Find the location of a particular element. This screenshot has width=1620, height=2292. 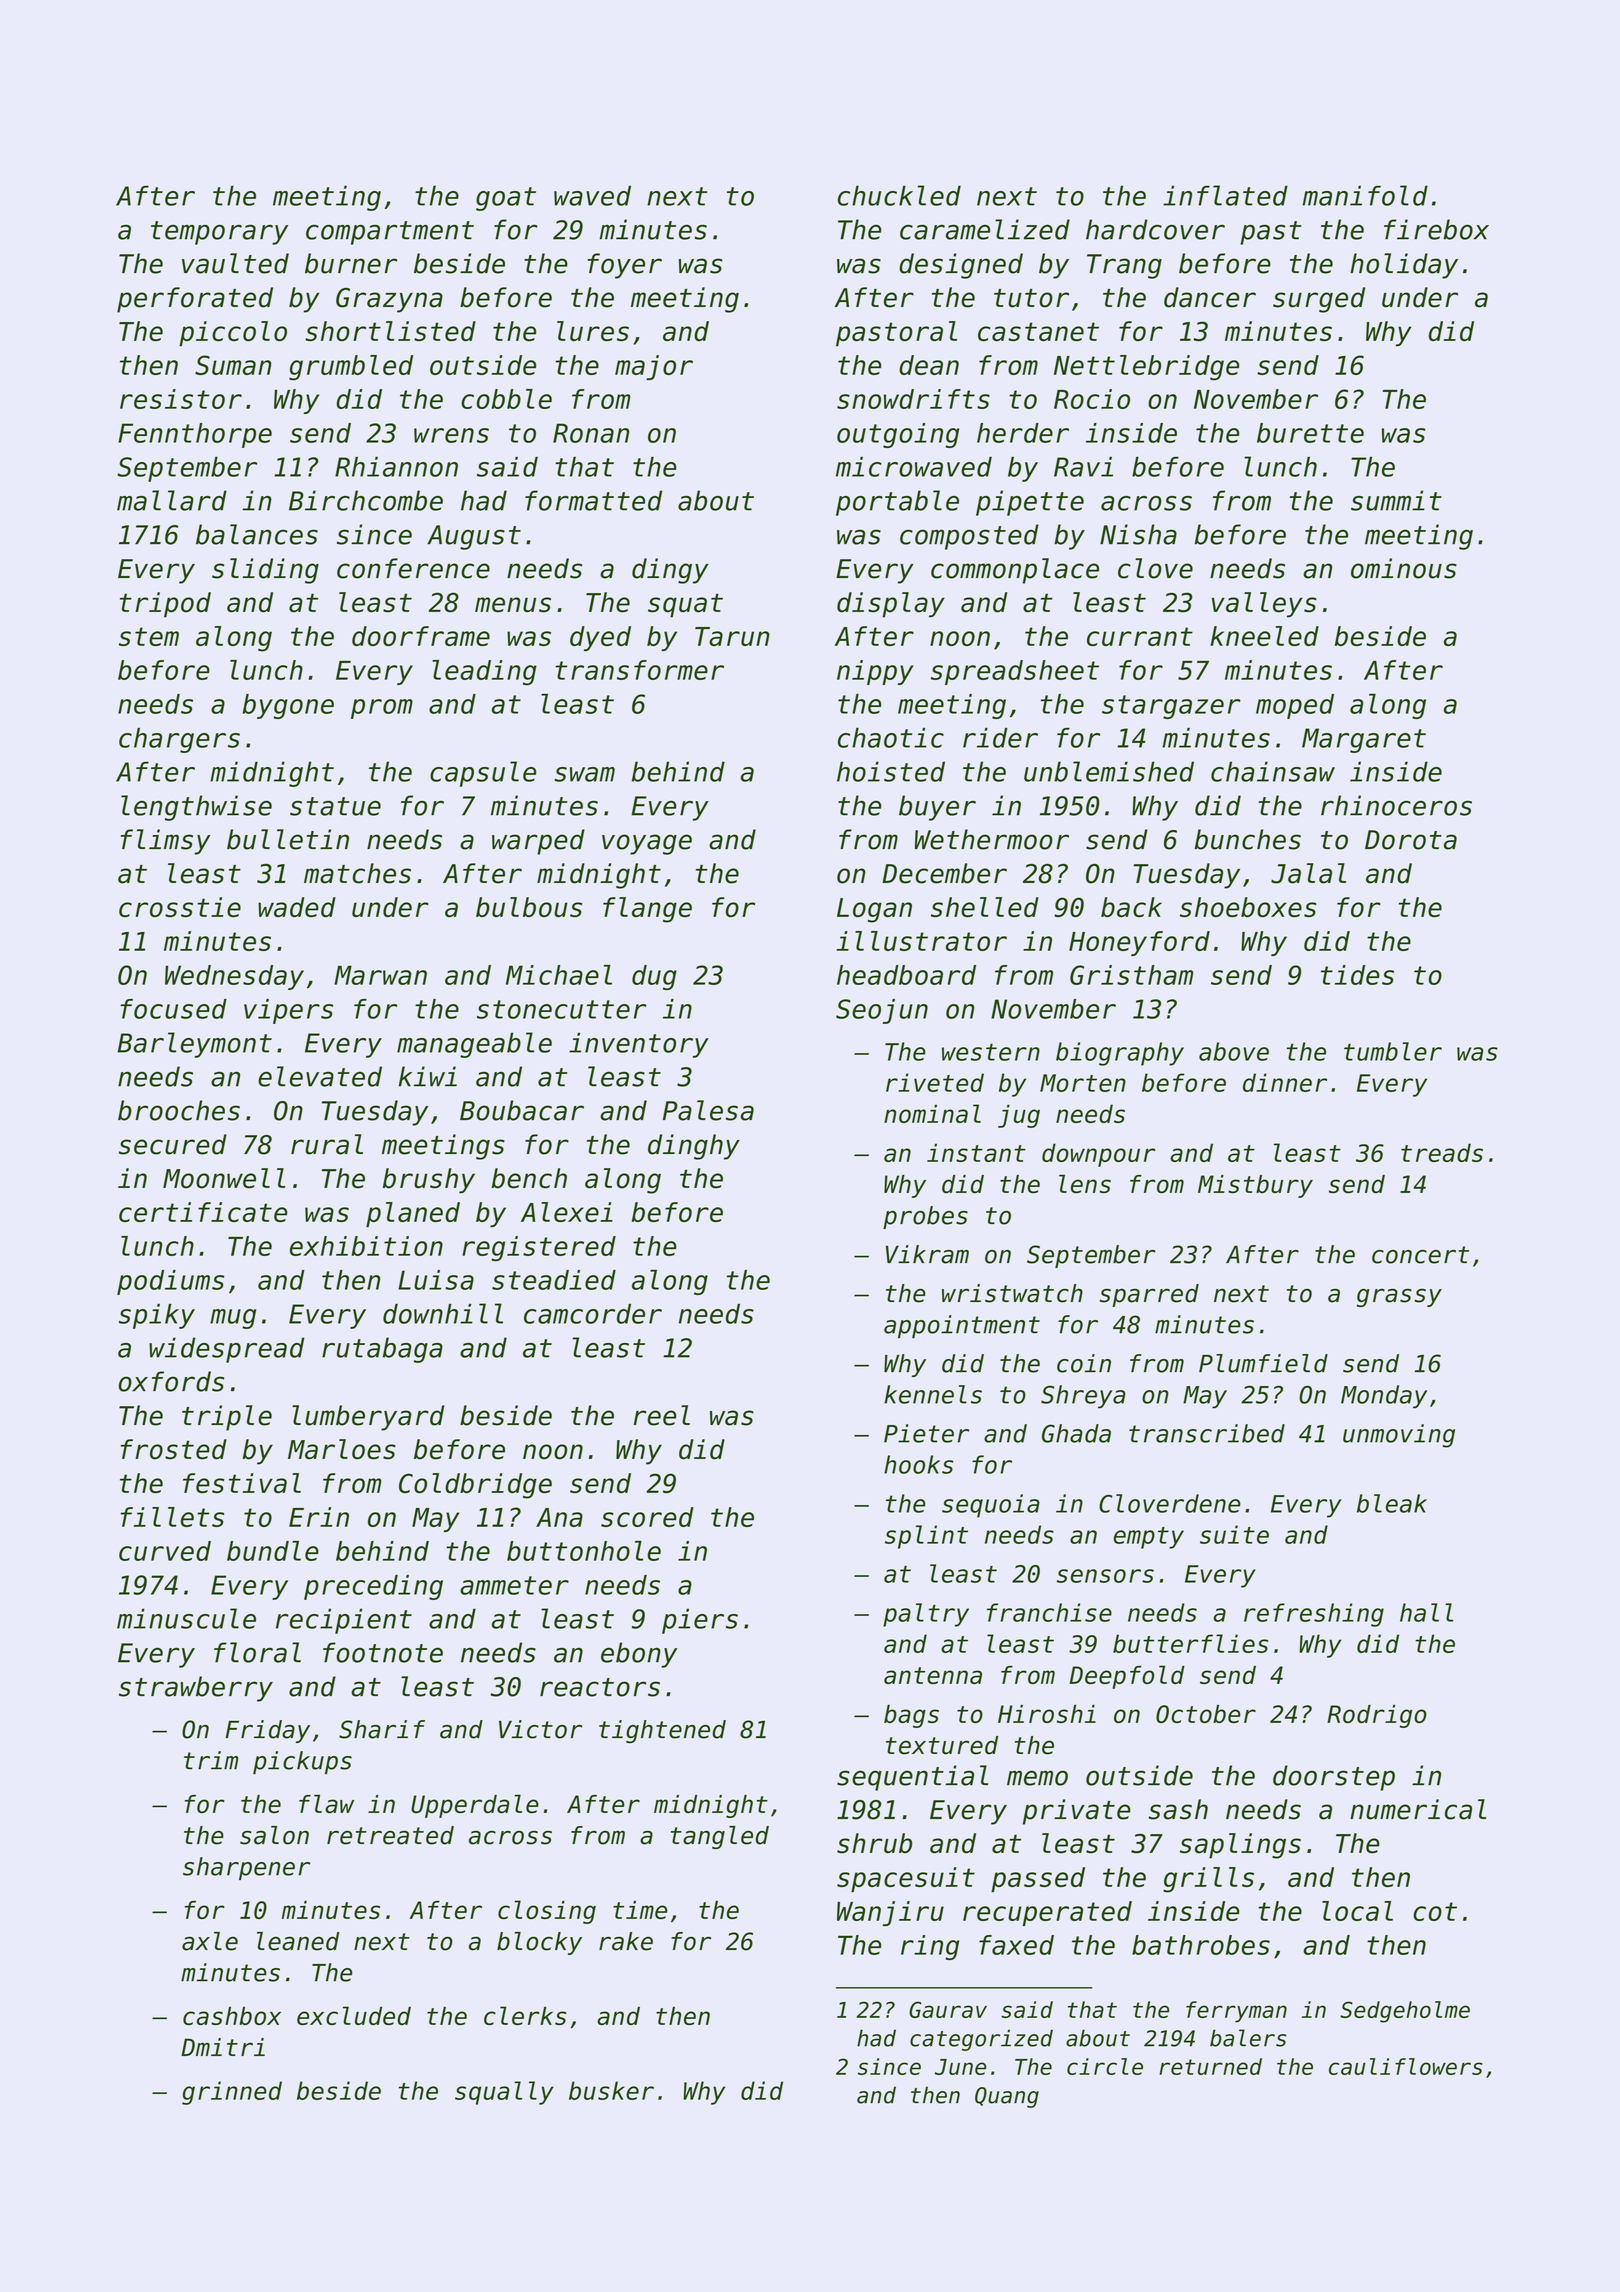

chuckled is located at coordinates (899, 195).
